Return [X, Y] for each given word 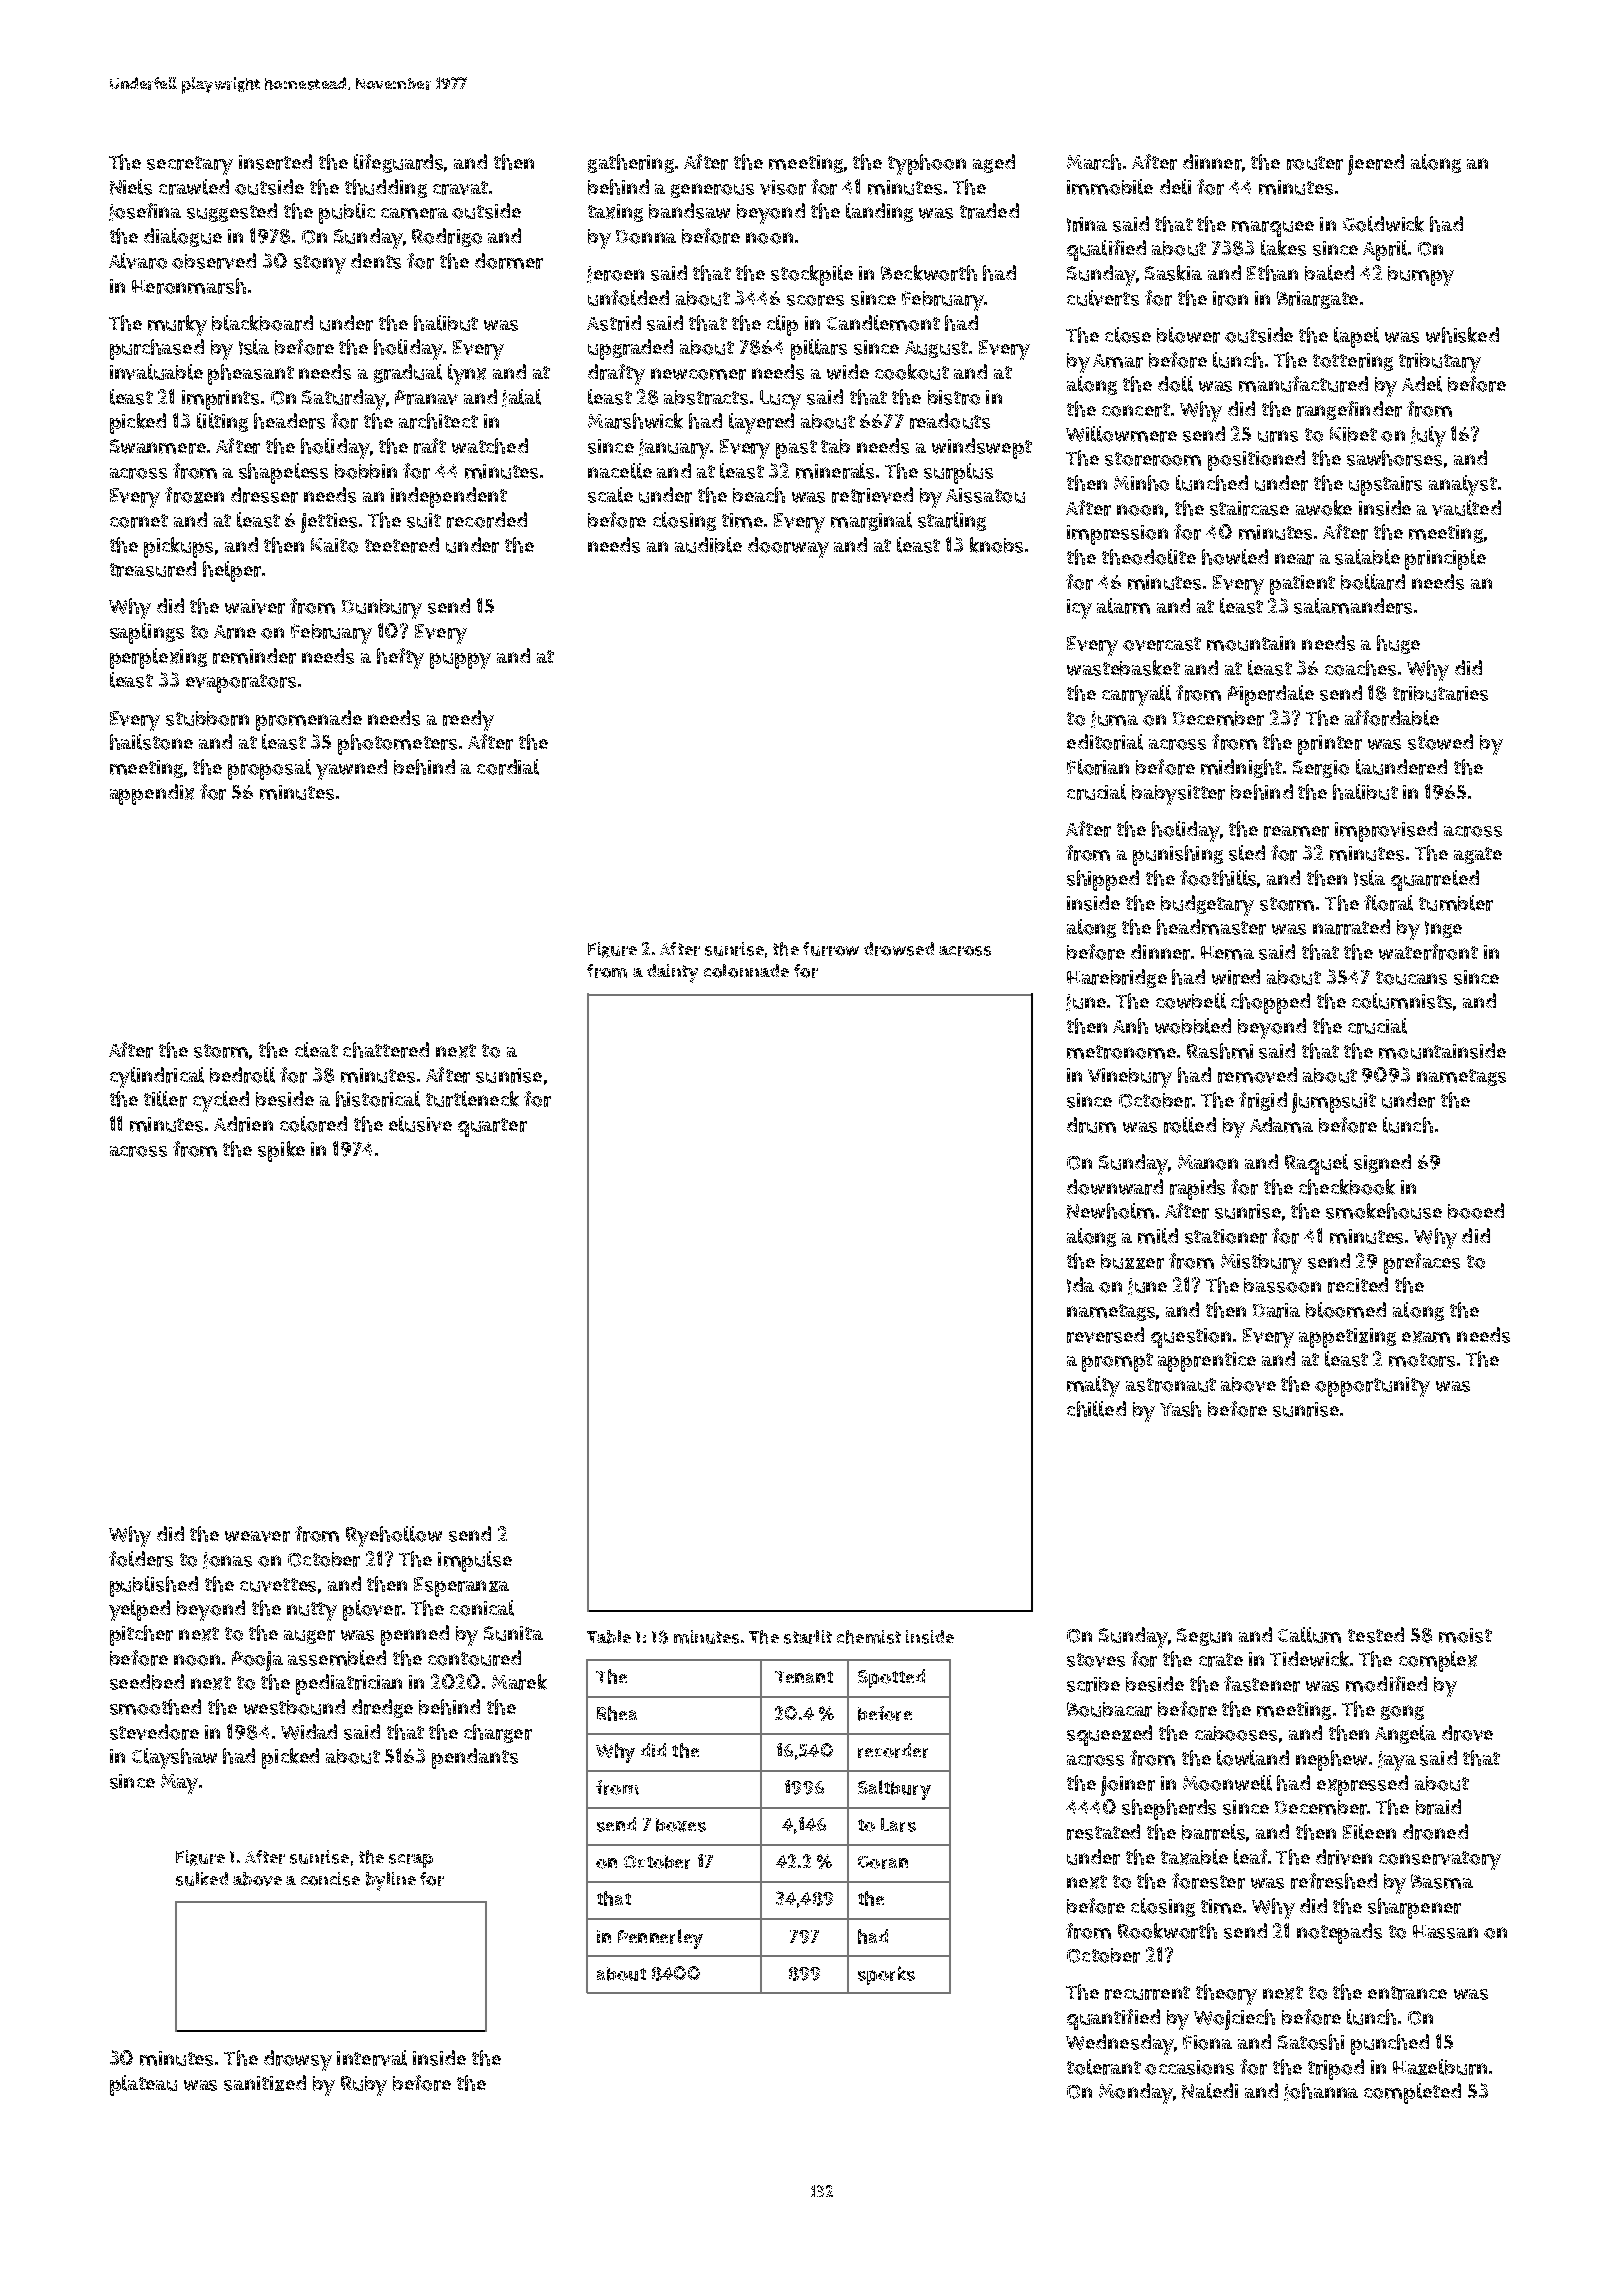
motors [1422, 1360]
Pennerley [660, 1939]
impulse [475, 1561]
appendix [152, 794]
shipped [1103, 880]
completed [1412, 2093]
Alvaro [138, 261]
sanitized [265, 2083]
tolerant [1104, 2067]
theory [1226, 1994]
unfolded [628, 298]
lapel [1356, 337]
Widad [309, 1732]
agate [1478, 855]
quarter [492, 1127]
